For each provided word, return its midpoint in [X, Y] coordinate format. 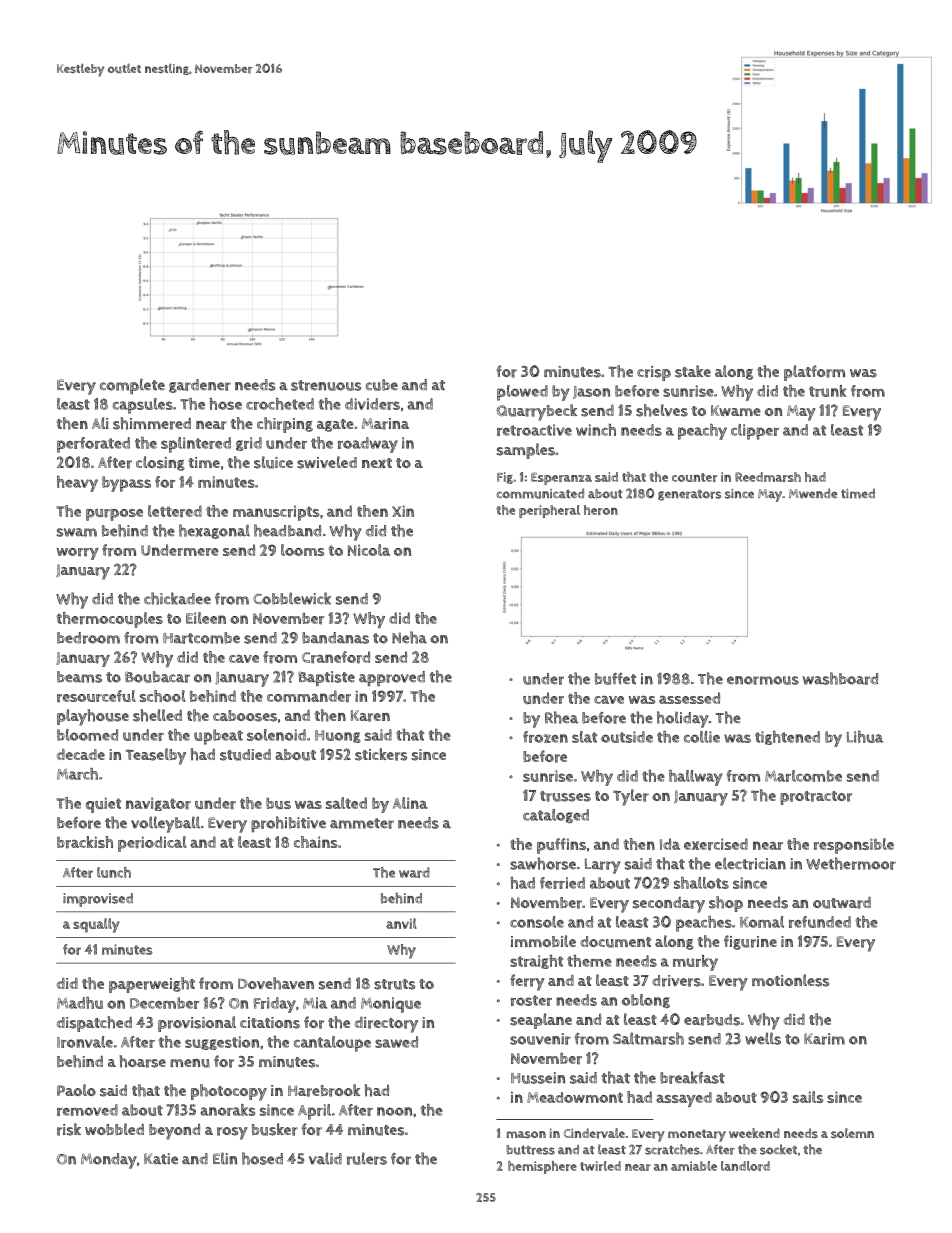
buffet [615, 679]
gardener [200, 386]
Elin [225, 1158]
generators [689, 495]
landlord [745, 1166]
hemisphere [542, 1167]
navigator [158, 804]
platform [814, 373]
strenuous [326, 385]
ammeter [362, 823]
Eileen [206, 618]
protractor [816, 798]
